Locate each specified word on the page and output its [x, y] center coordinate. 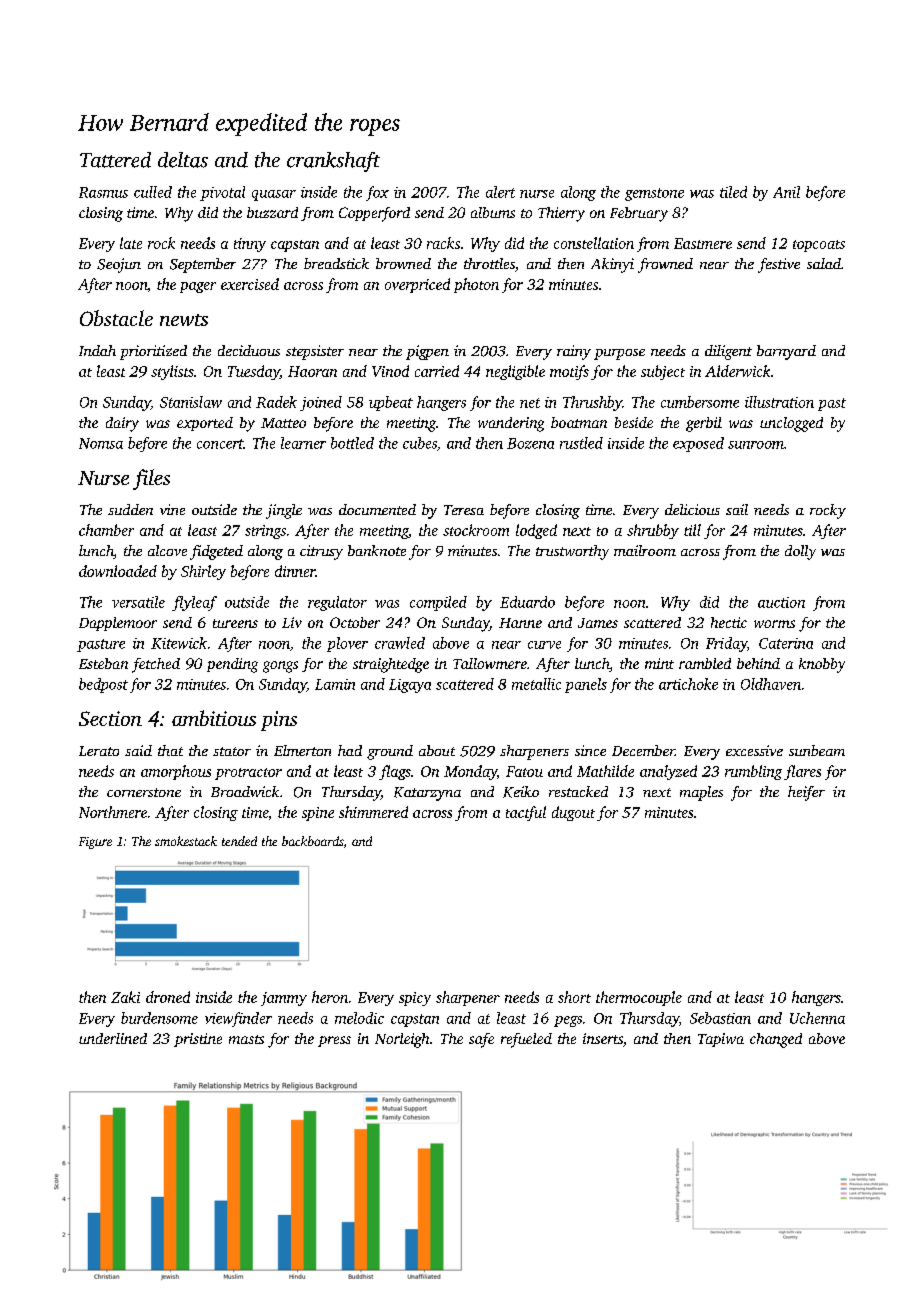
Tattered [115, 160]
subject [663, 372]
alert [500, 192]
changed [776, 1040]
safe [481, 1040]
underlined [113, 1038]
